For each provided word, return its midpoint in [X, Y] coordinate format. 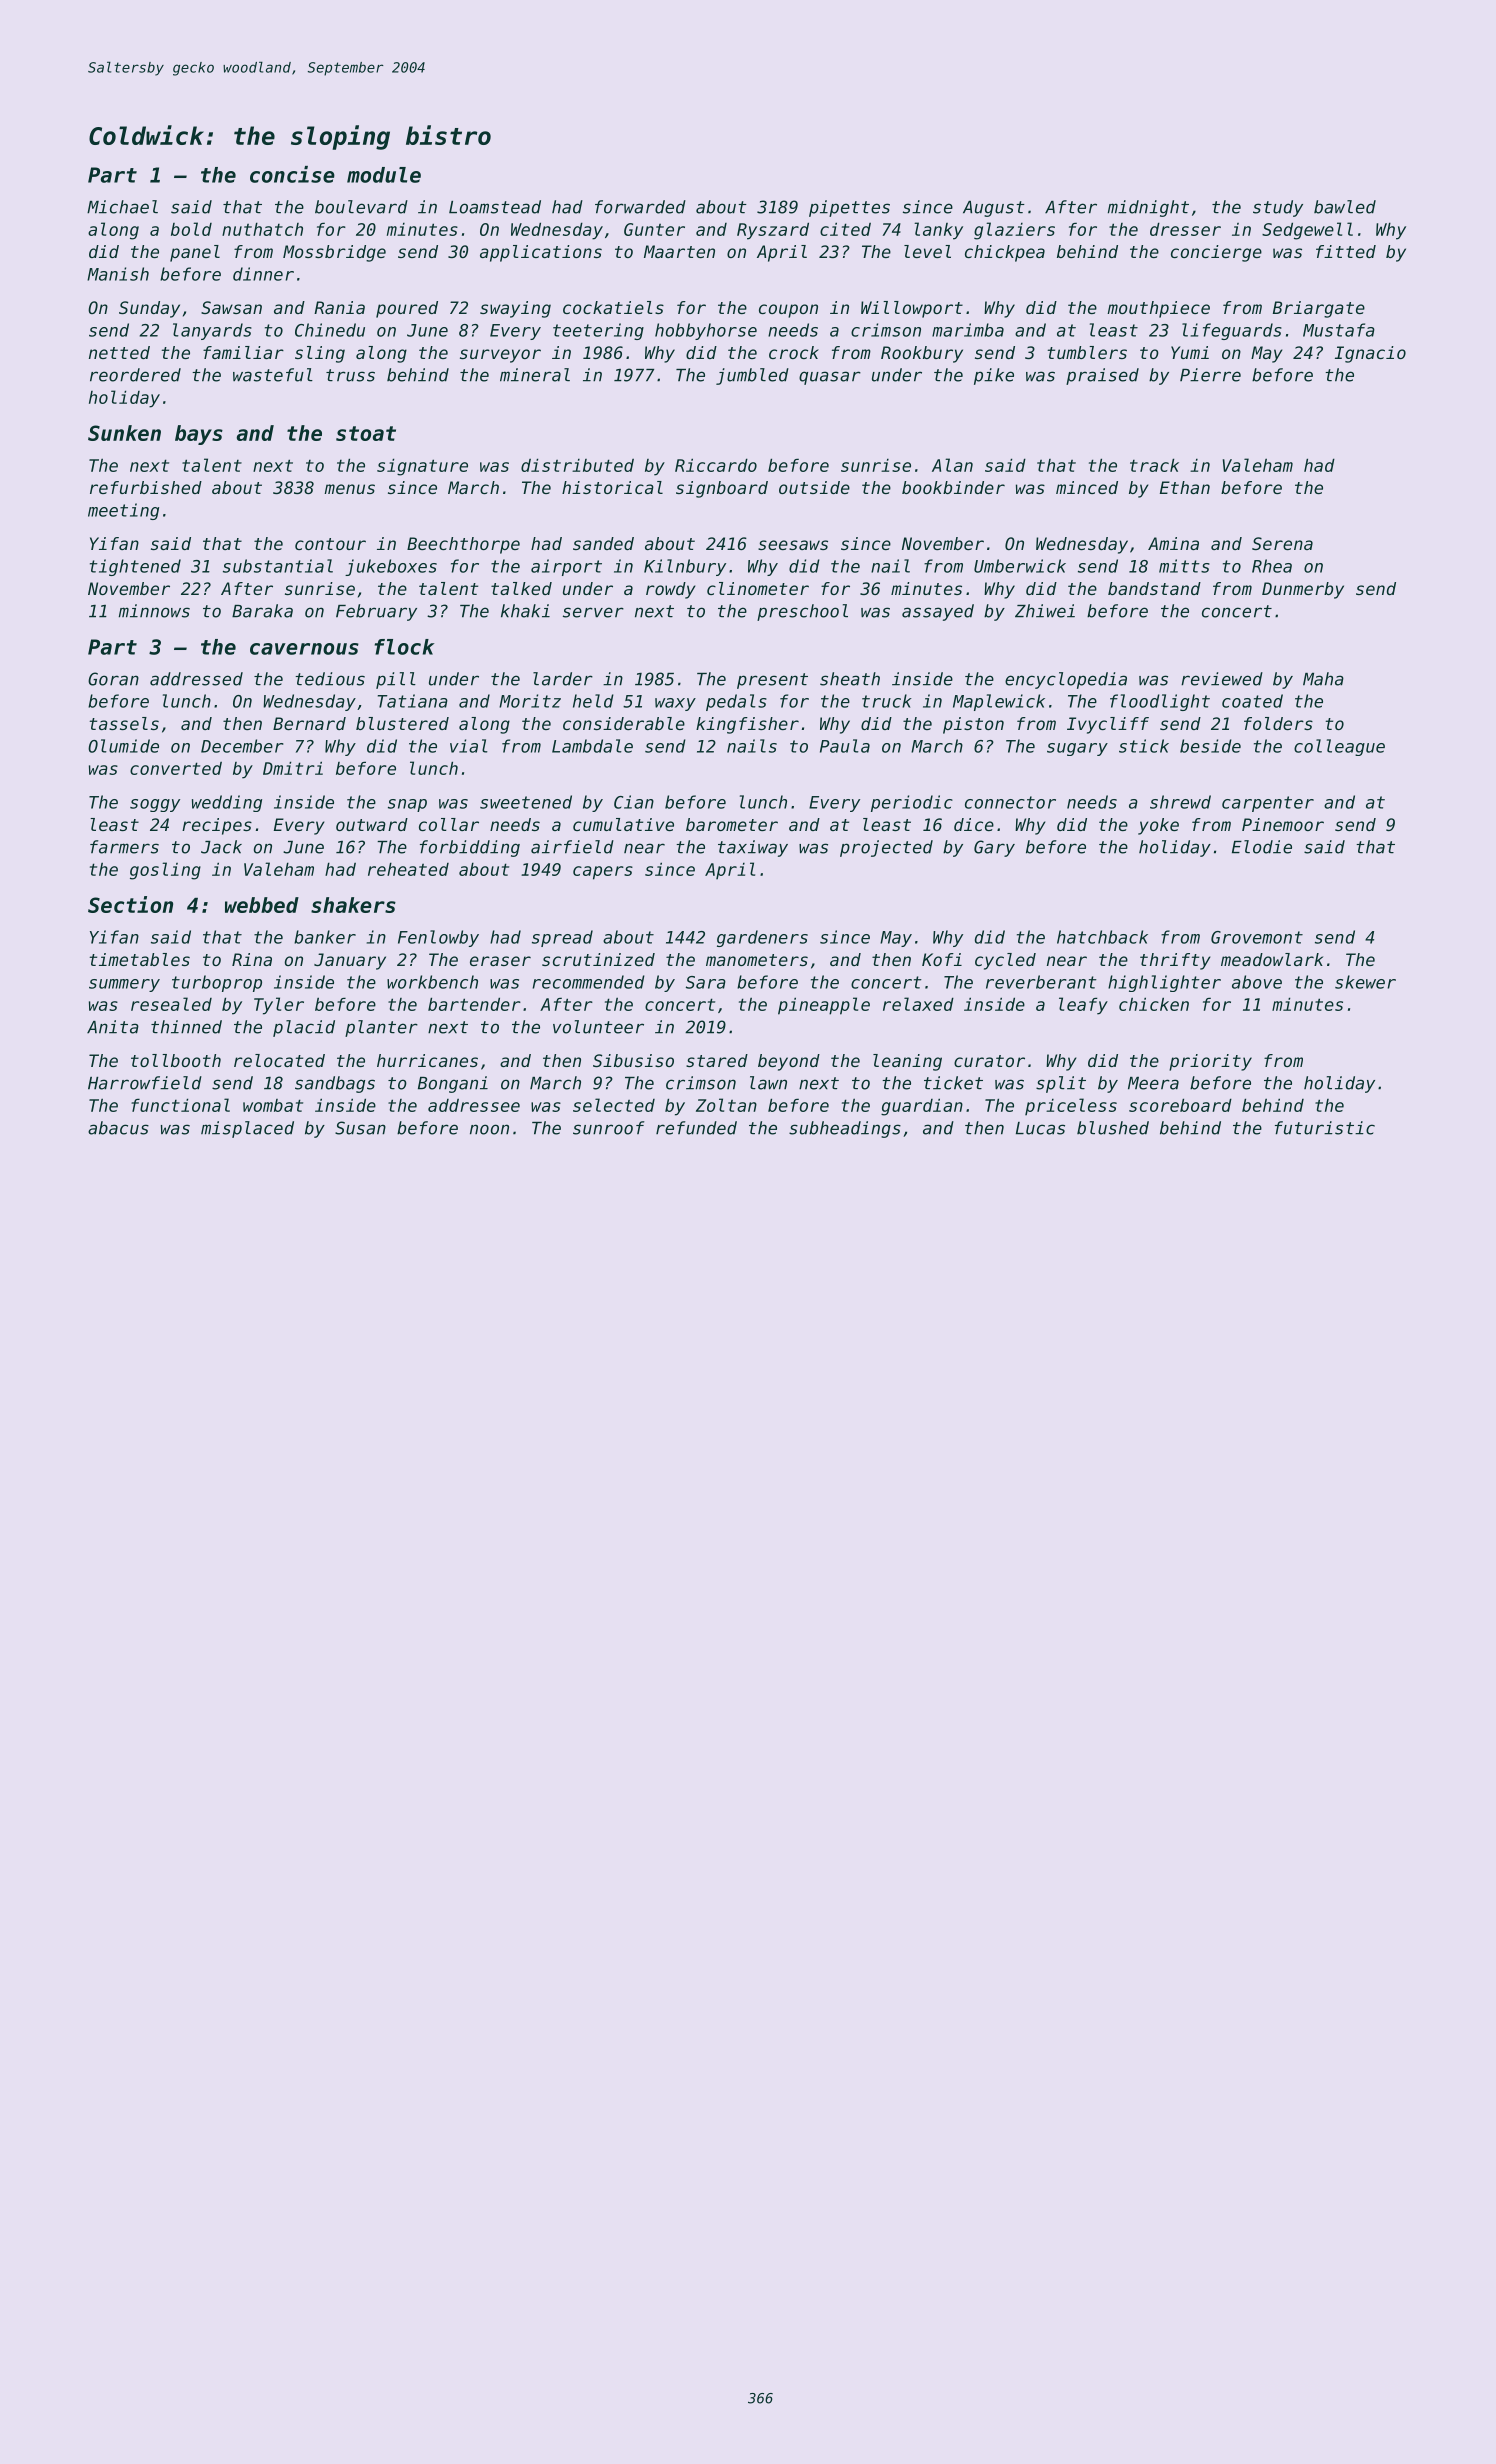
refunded [696, 1128]
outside [814, 487]
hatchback [1102, 937]
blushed [1113, 1128]
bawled [1345, 207]
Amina [1173, 543]
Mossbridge [334, 253]
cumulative [623, 824]
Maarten [679, 251]
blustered [402, 723]
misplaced [247, 1129]
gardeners [762, 938]
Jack [221, 847]
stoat [366, 433]
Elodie [1262, 847]
